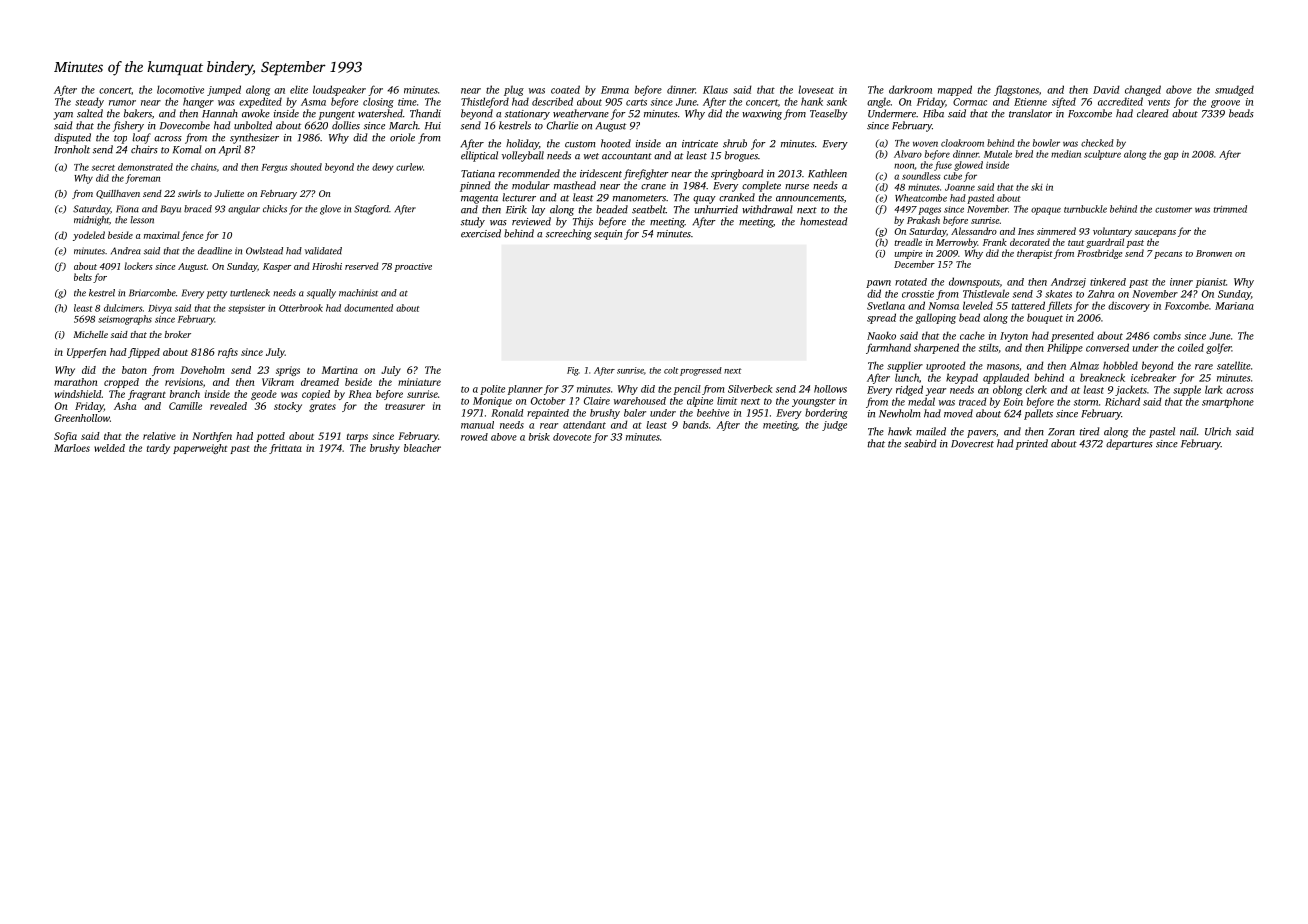  I want to click on bleacher, so click(422, 448).
